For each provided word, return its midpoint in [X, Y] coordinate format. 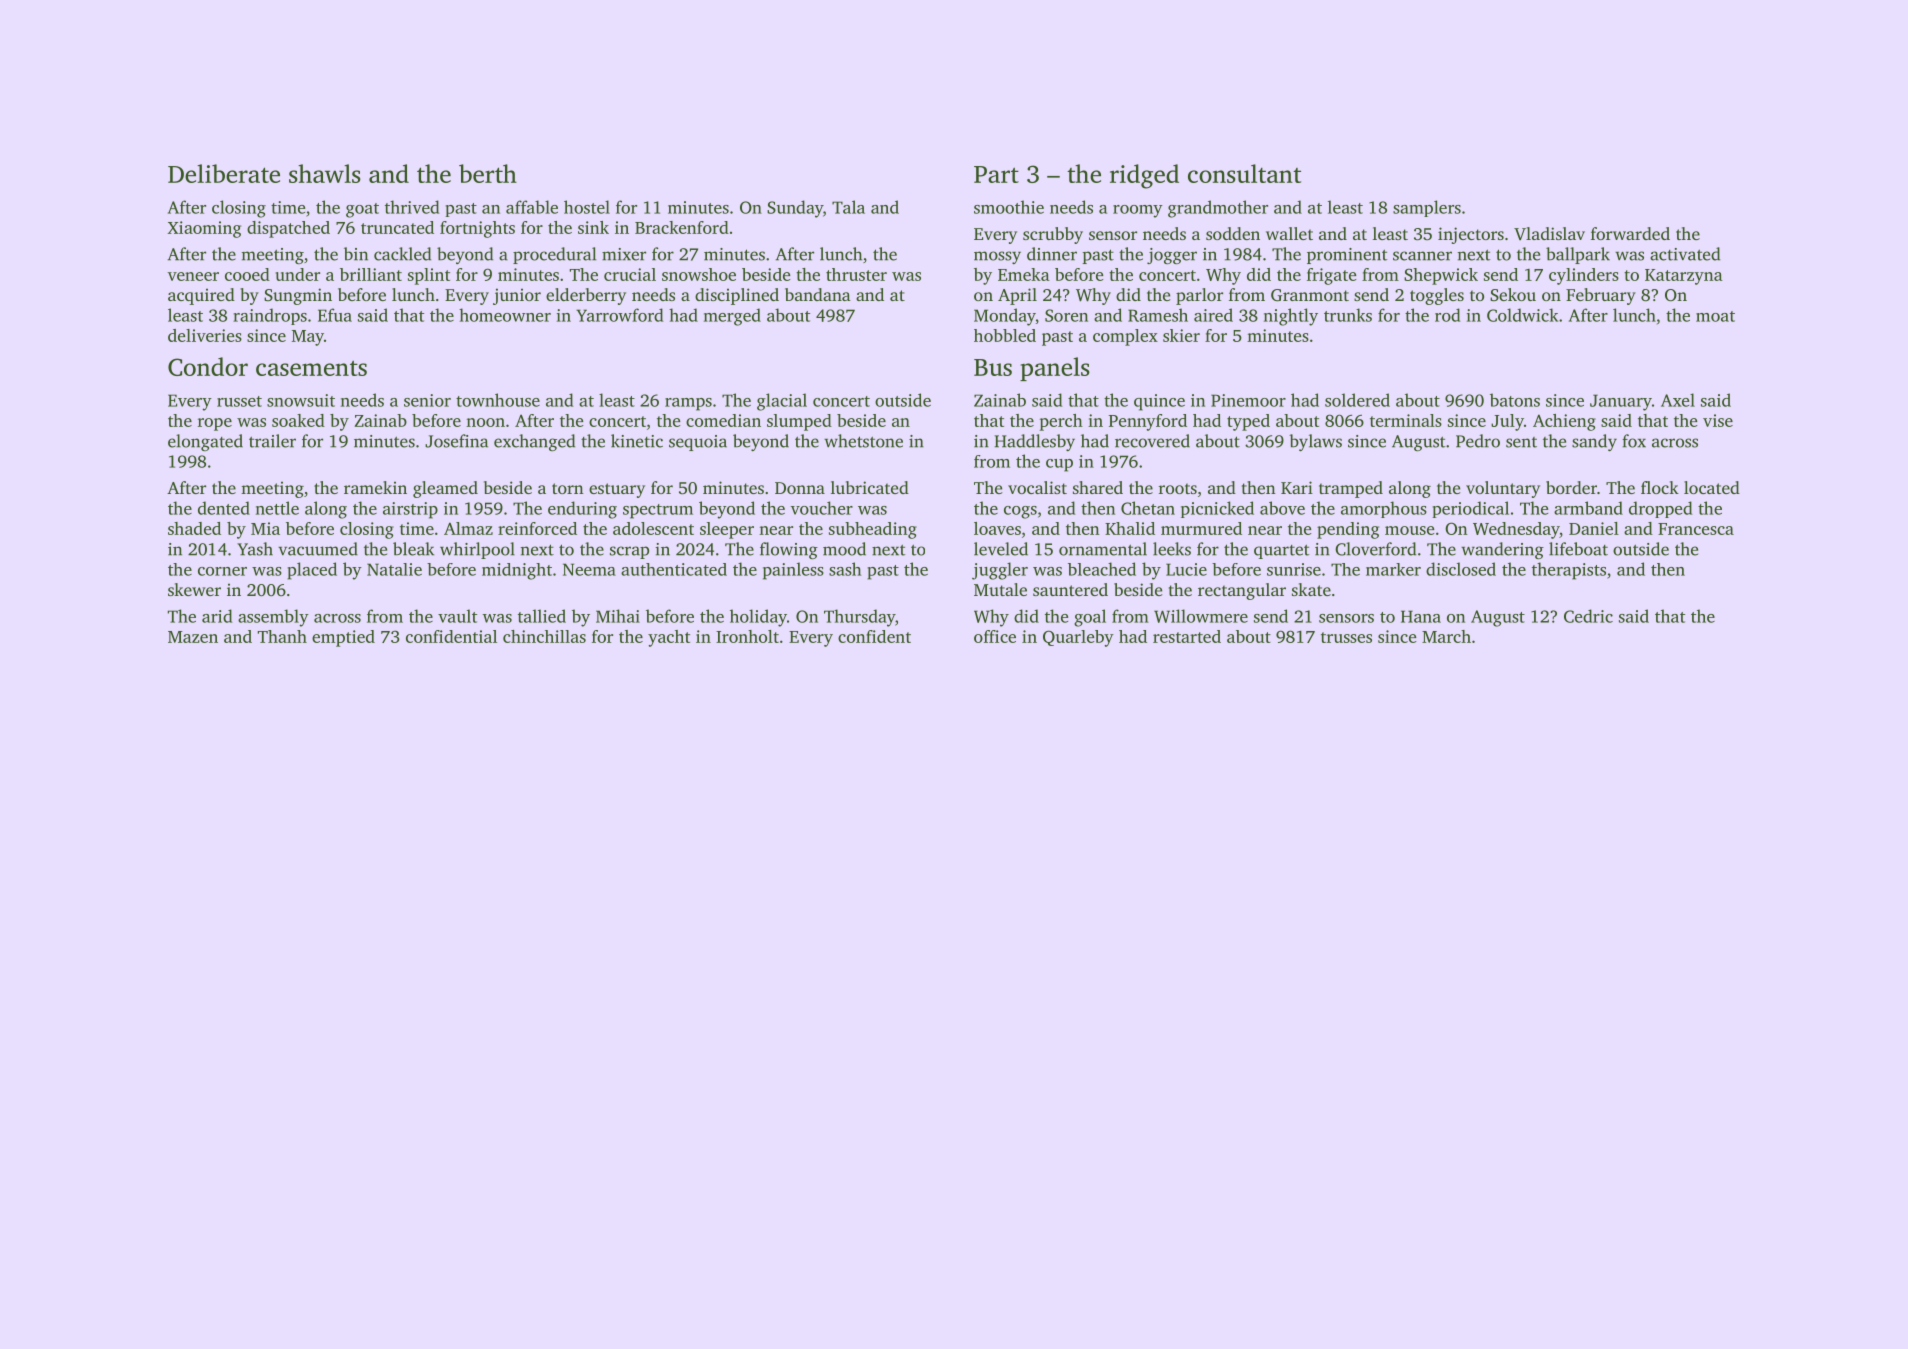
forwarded [1630, 233]
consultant [1244, 173]
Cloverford [1375, 549]
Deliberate [224, 173]
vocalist [1037, 487]
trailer [272, 441]
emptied [343, 638]
